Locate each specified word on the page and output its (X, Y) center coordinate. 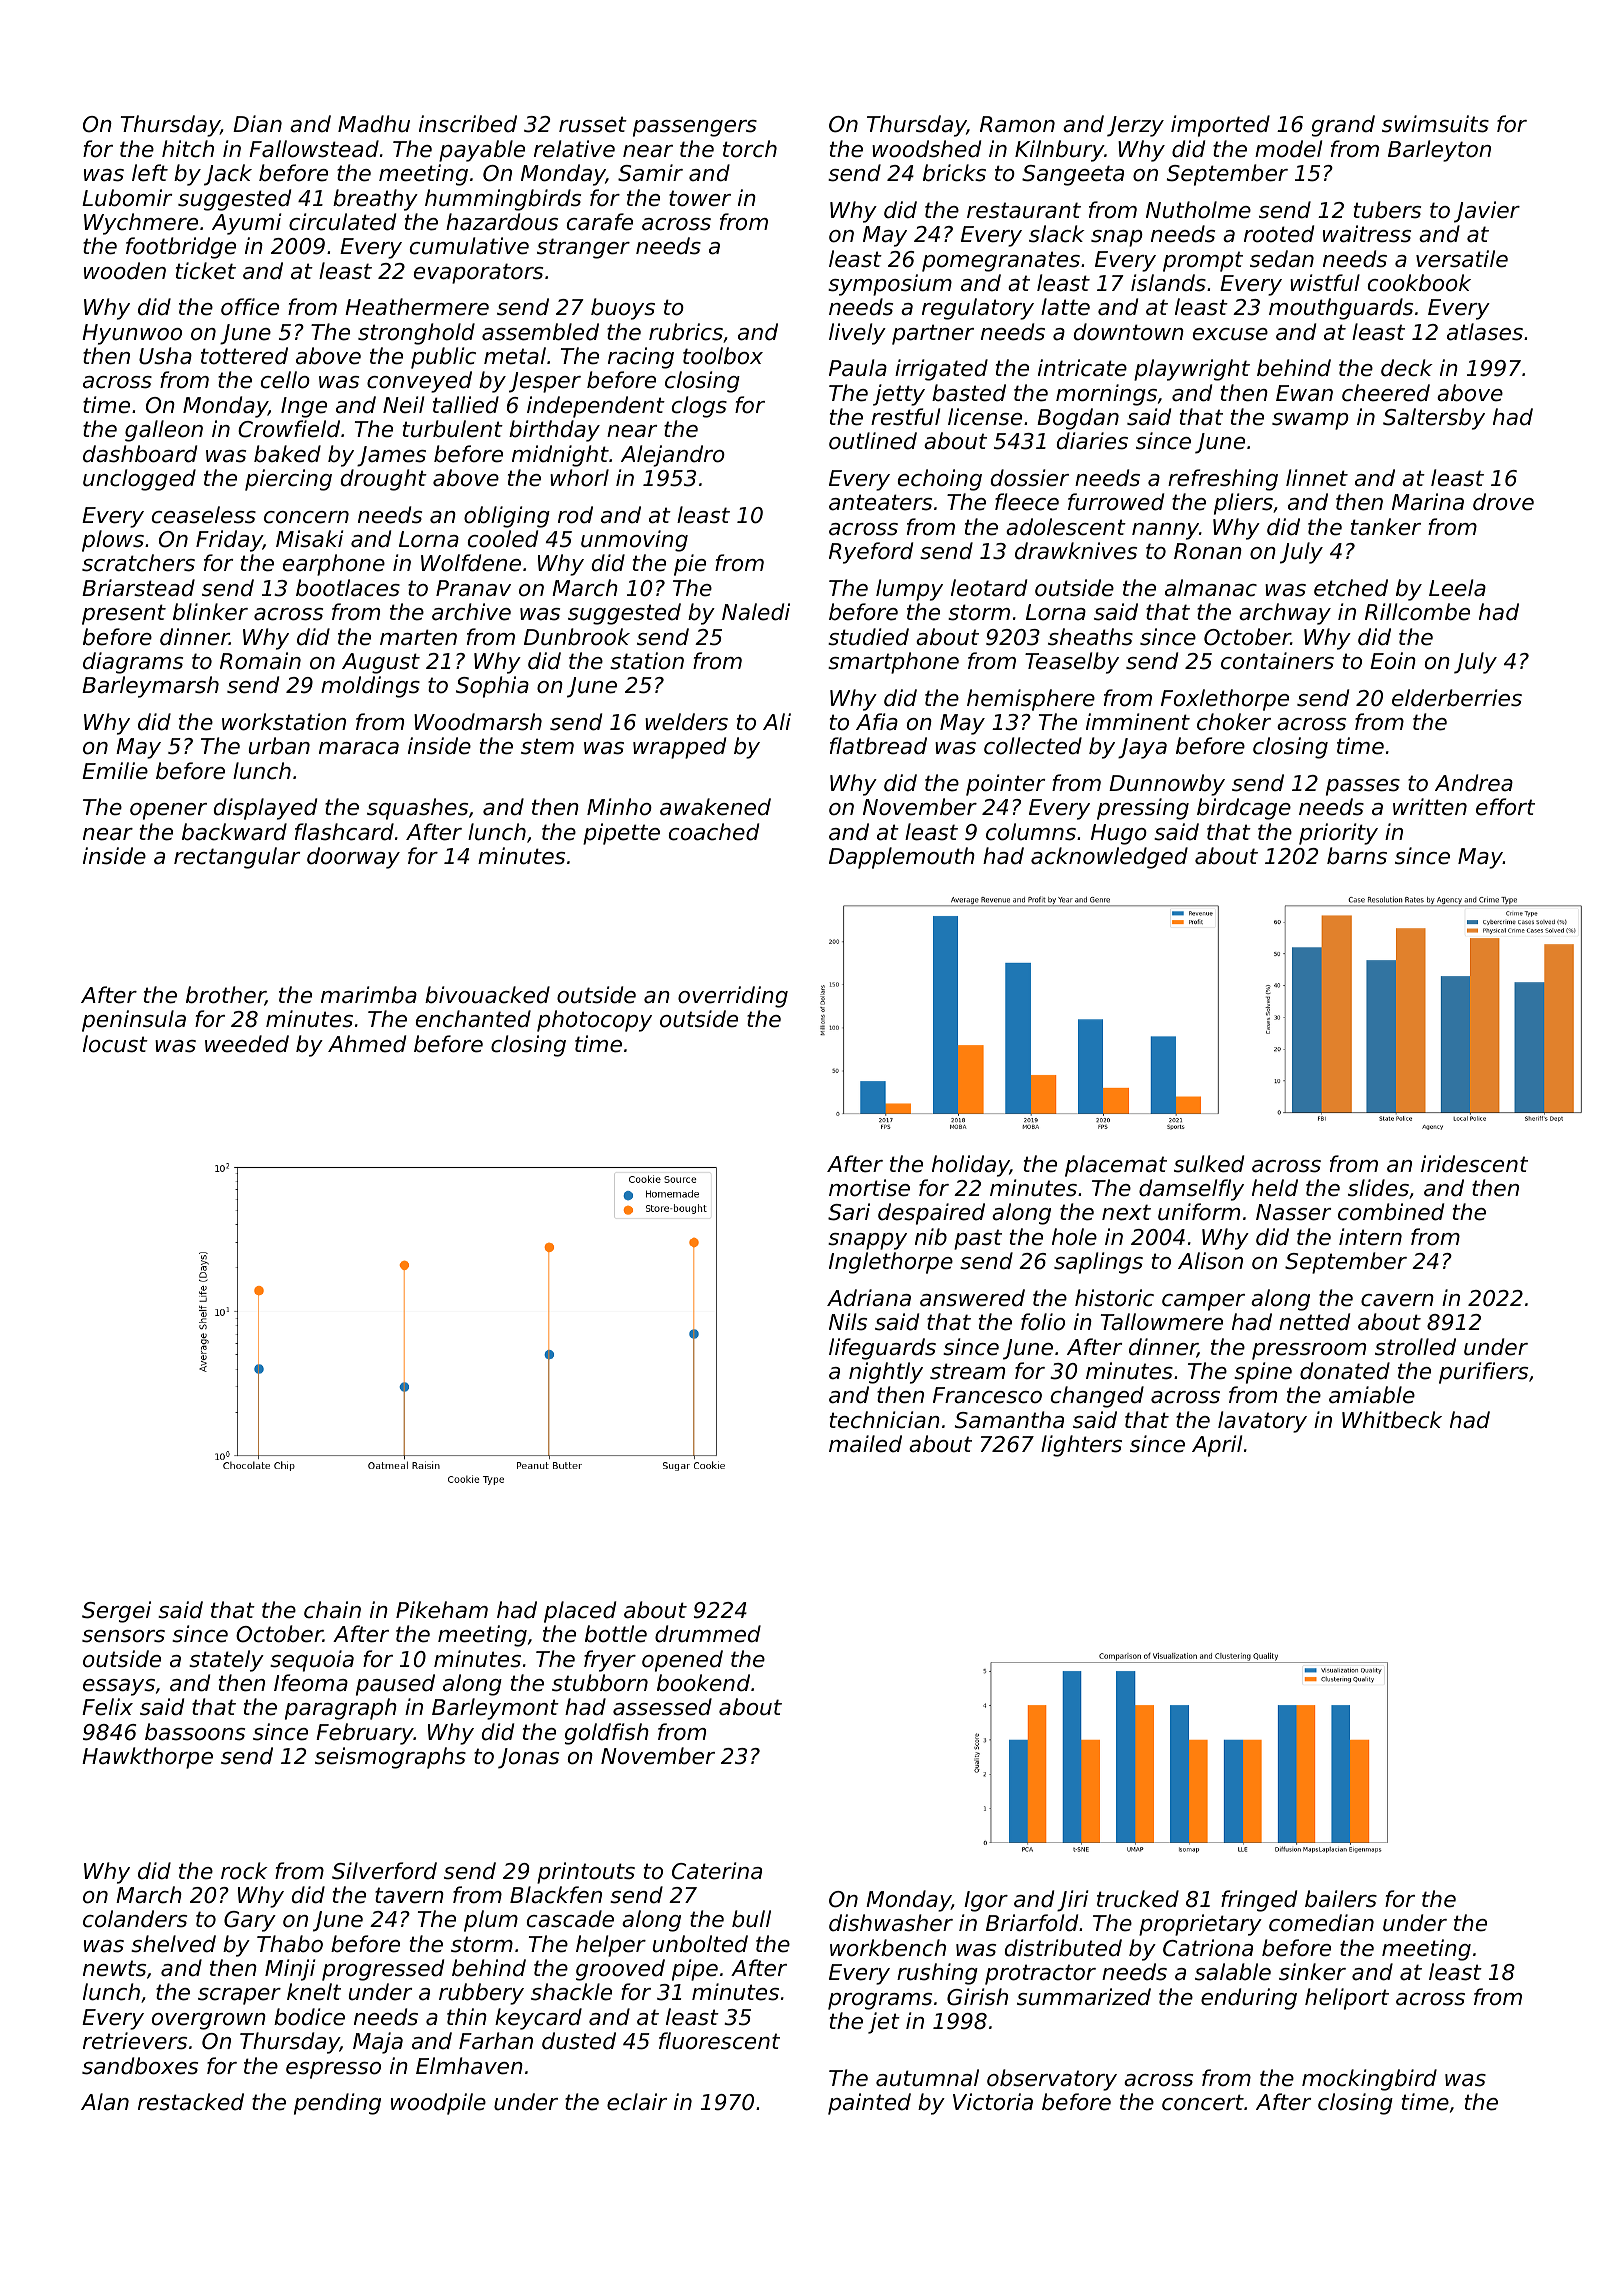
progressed (383, 1970)
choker (1234, 722)
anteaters (880, 502)
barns (1357, 856)
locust (115, 1044)
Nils (848, 1322)
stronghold (416, 334)
